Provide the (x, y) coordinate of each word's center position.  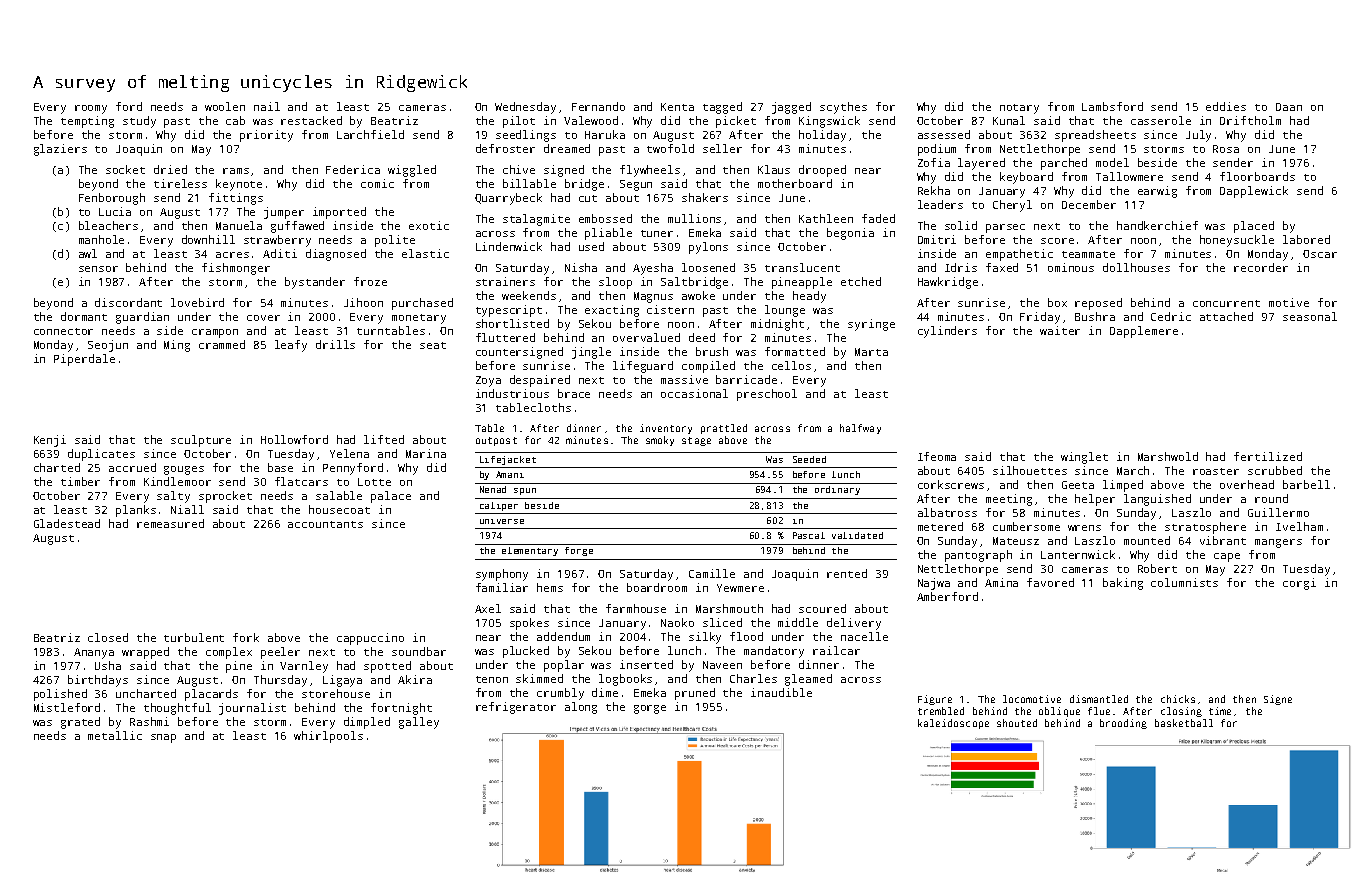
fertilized (1268, 456)
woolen (225, 106)
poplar (564, 666)
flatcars (301, 481)
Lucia (115, 211)
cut (588, 198)
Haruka (605, 134)
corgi (1299, 584)
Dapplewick (1254, 192)
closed (108, 637)
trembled (941, 711)
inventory (666, 429)
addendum (563, 636)
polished (60, 695)
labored (1306, 239)
